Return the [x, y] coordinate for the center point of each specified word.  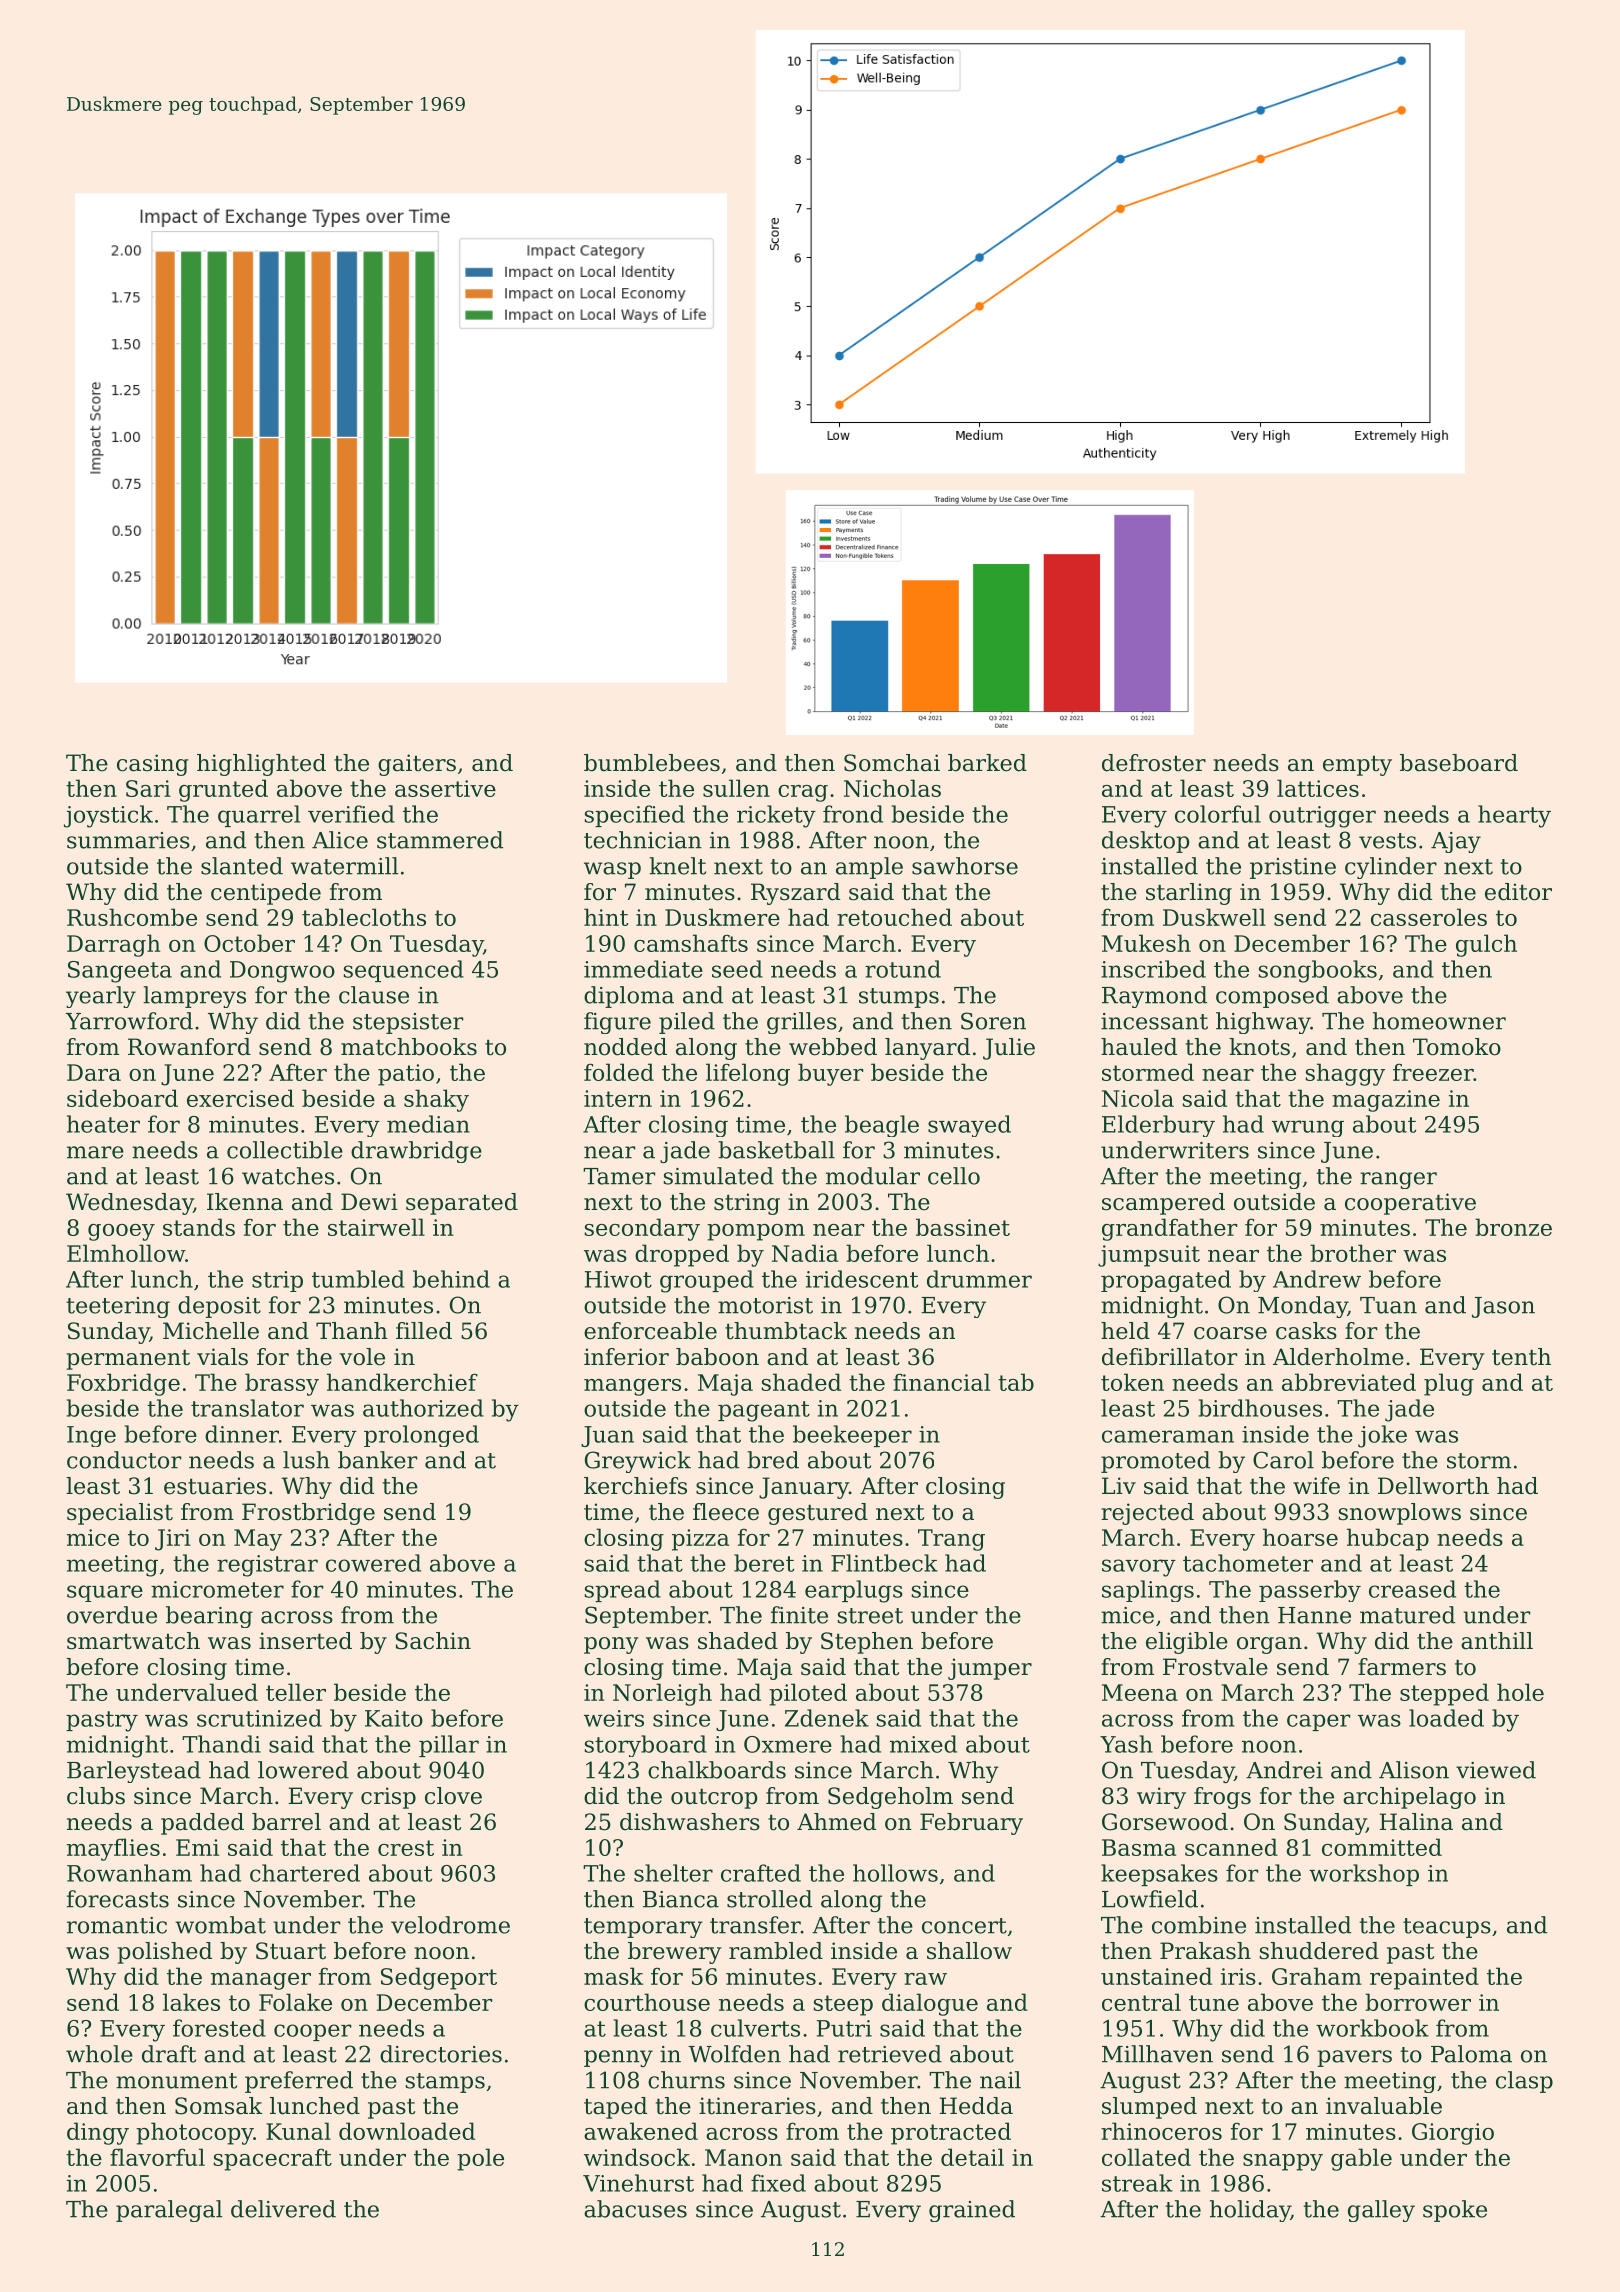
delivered [283, 2209]
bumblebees [652, 763]
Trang [951, 1540]
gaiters [417, 765]
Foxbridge [123, 1384]
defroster [1154, 763]
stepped [1444, 1694]
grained [972, 2211]
